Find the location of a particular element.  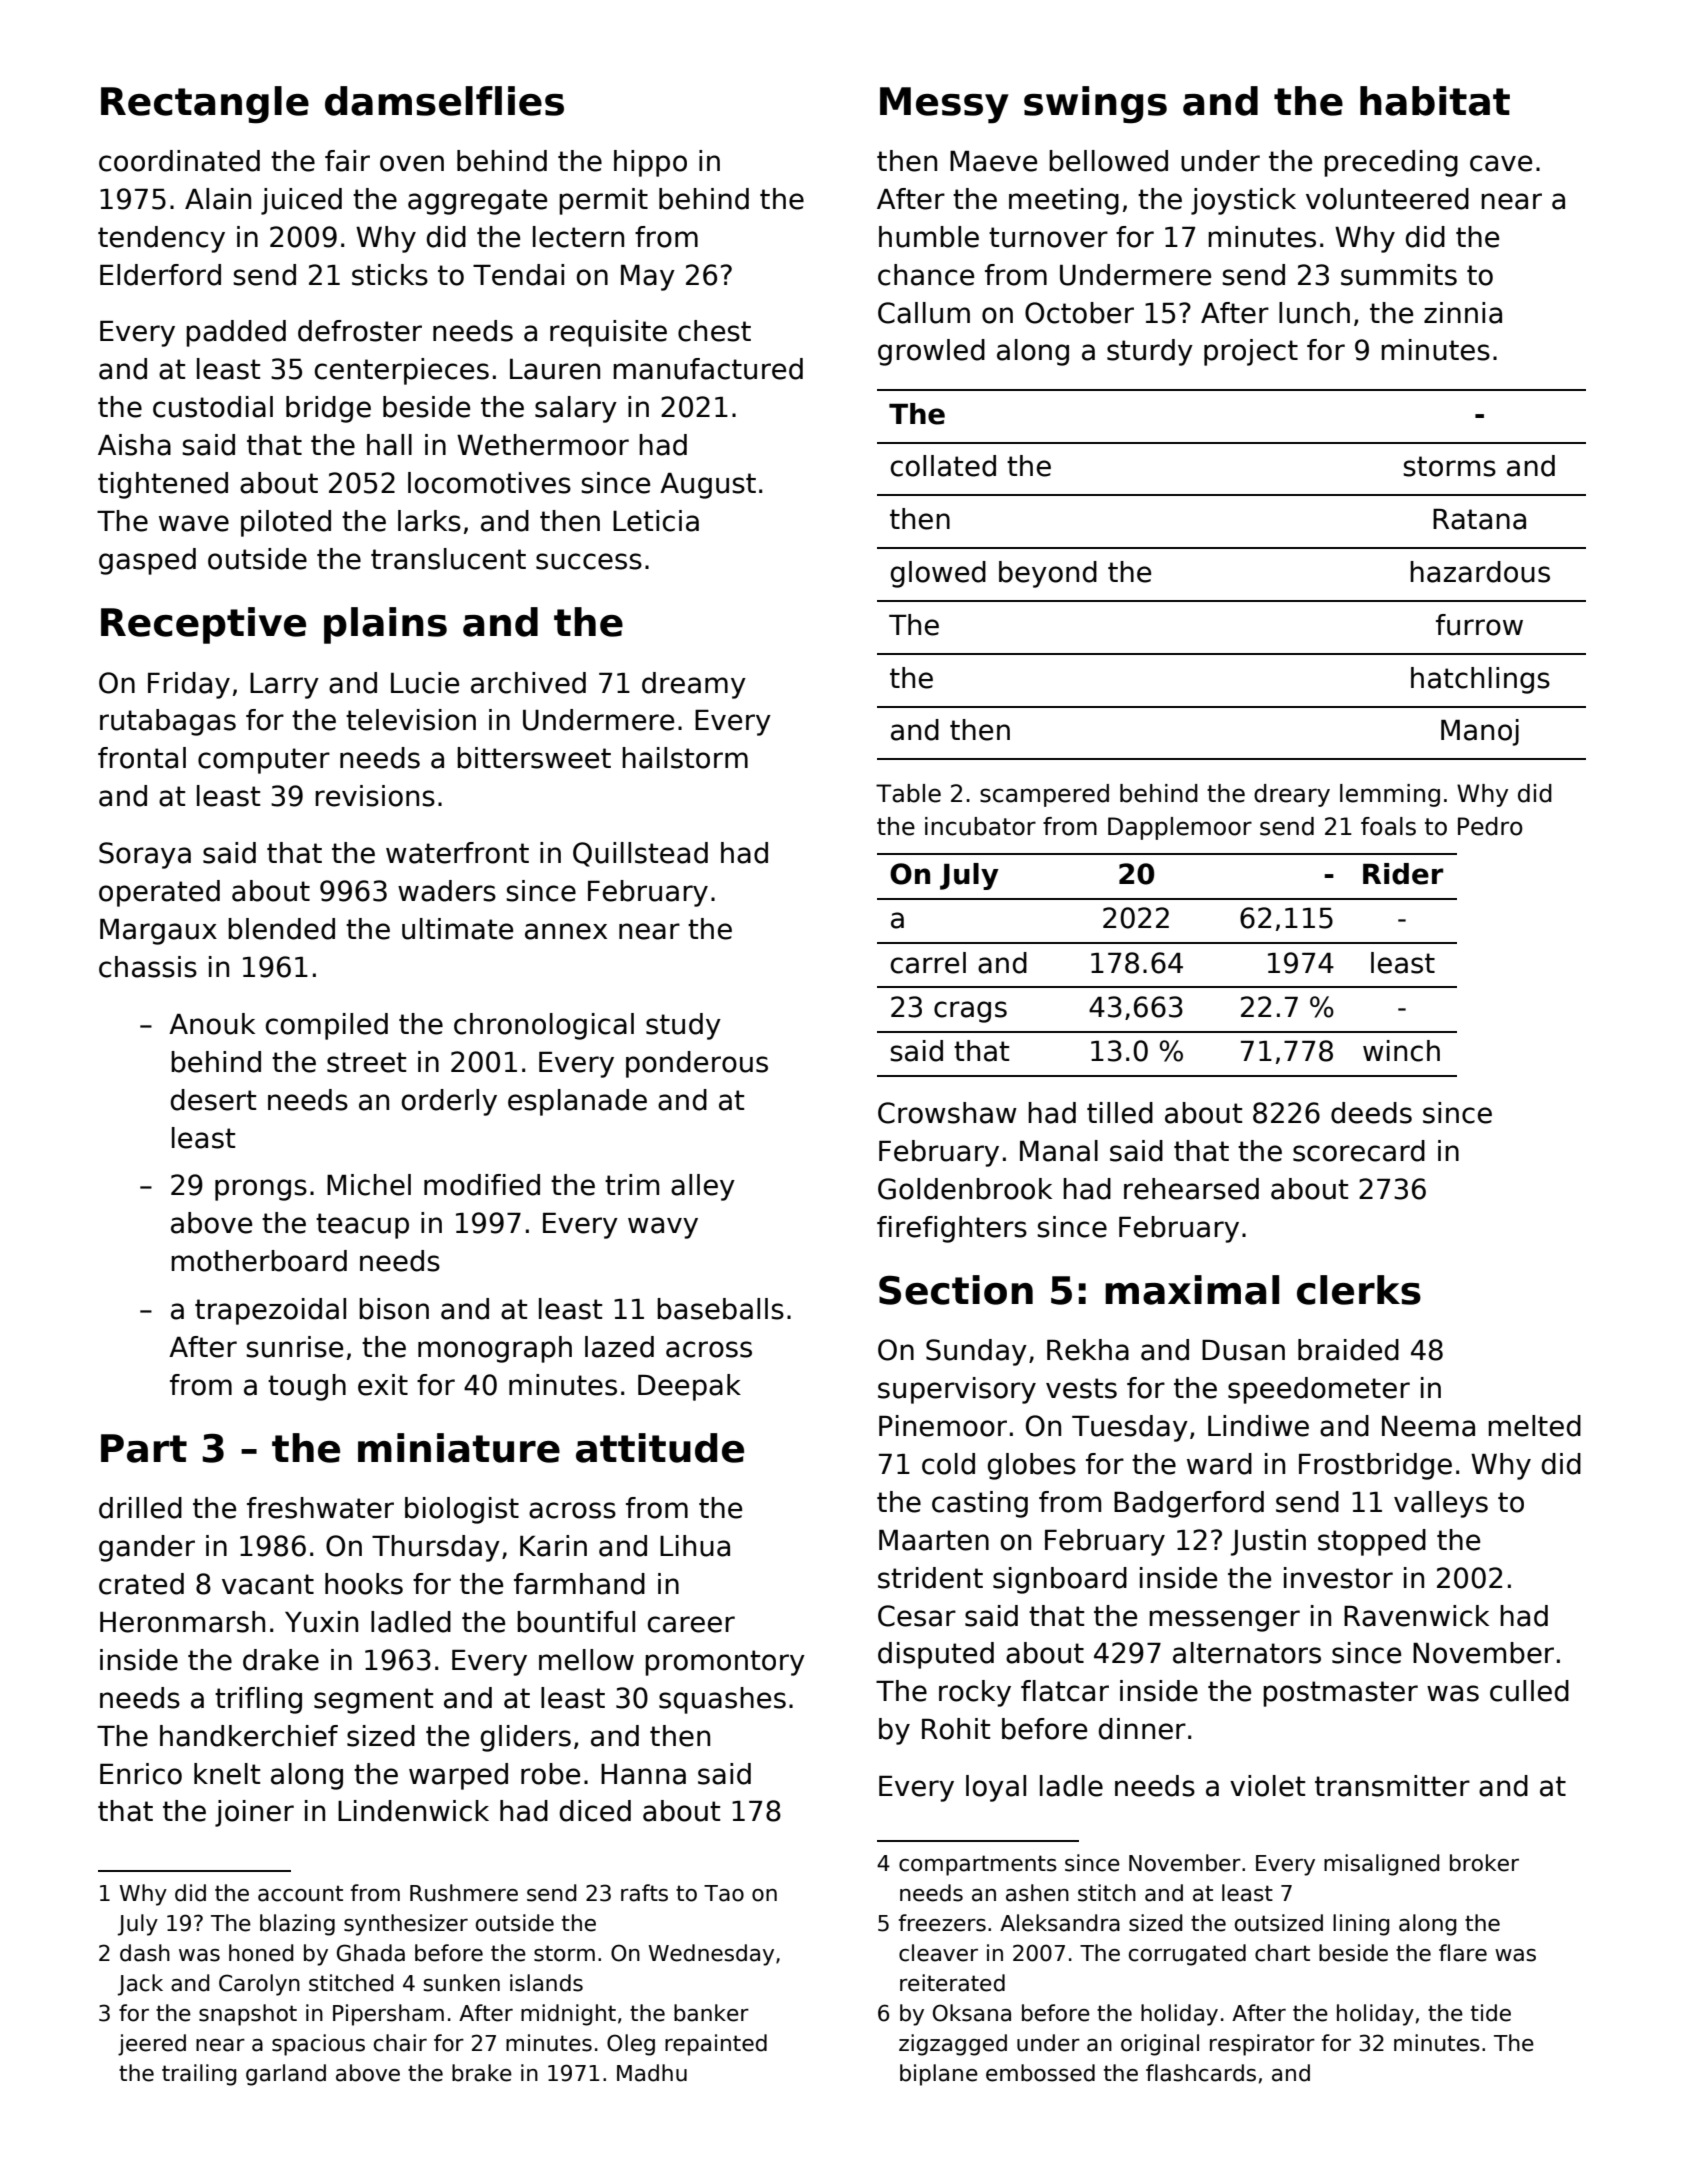

growled is located at coordinates (931, 352).
